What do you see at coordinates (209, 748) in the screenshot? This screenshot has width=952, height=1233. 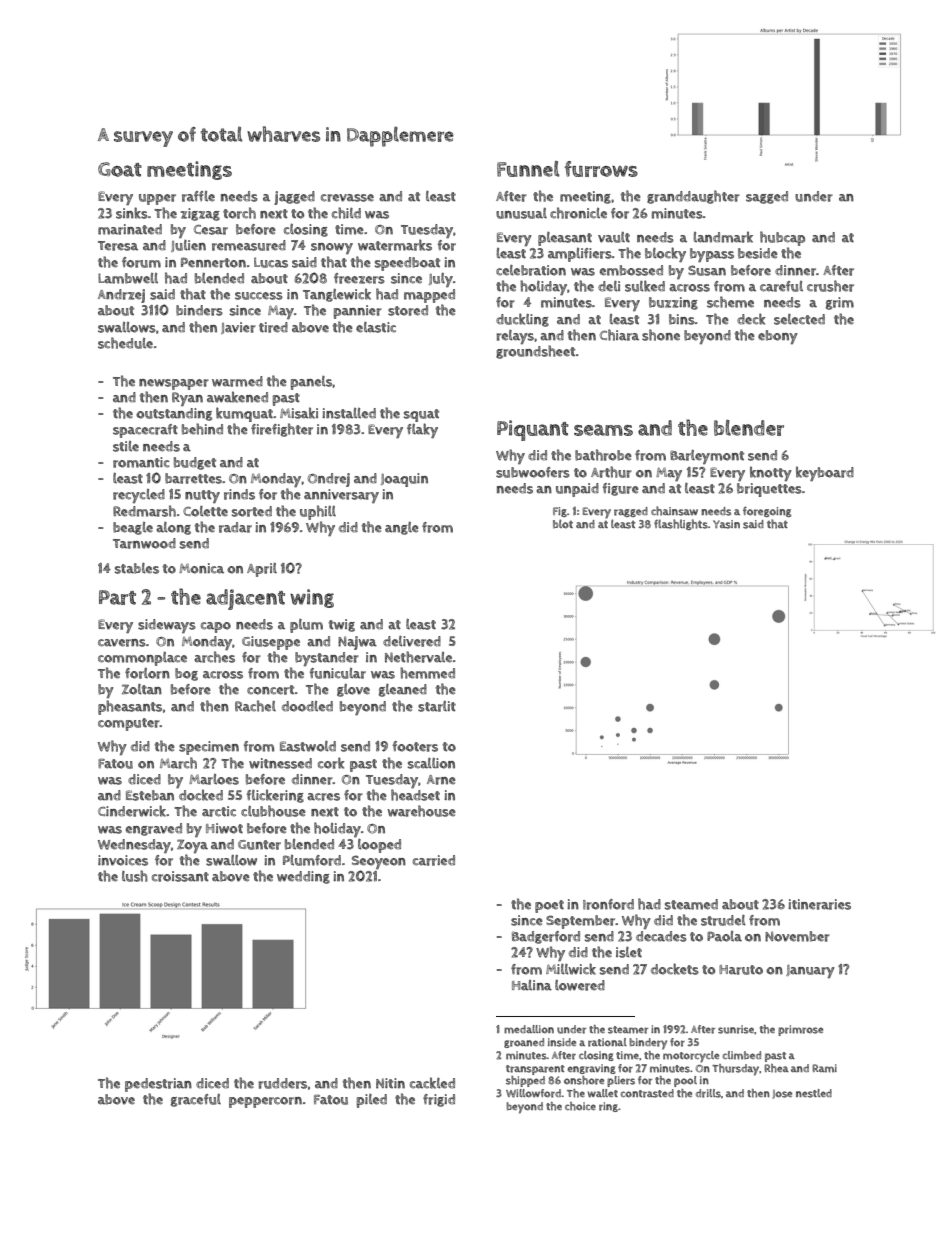 I see `specimen` at bounding box center [209, 748].
